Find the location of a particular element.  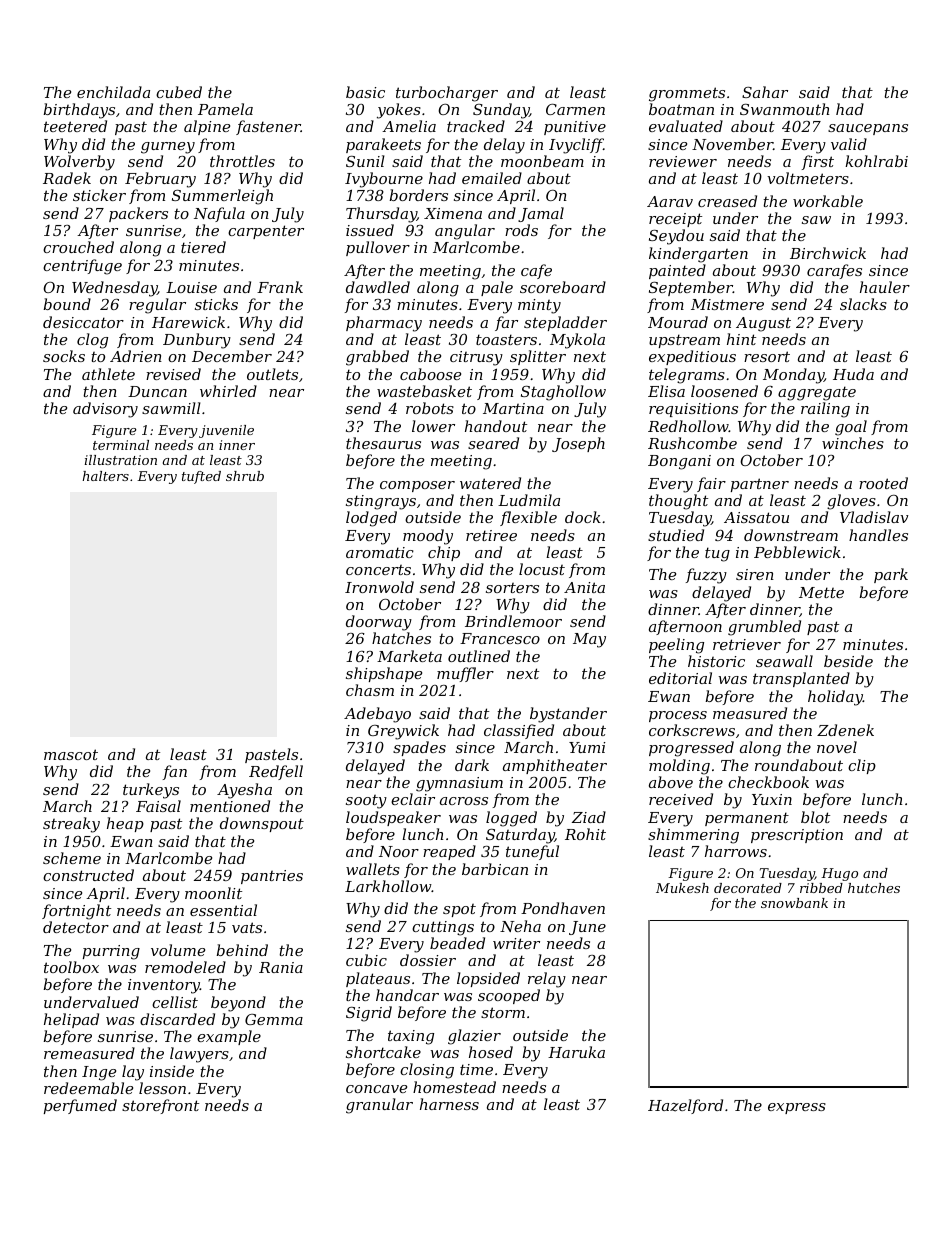

perfumed is located at coordinates (80, 1106).
